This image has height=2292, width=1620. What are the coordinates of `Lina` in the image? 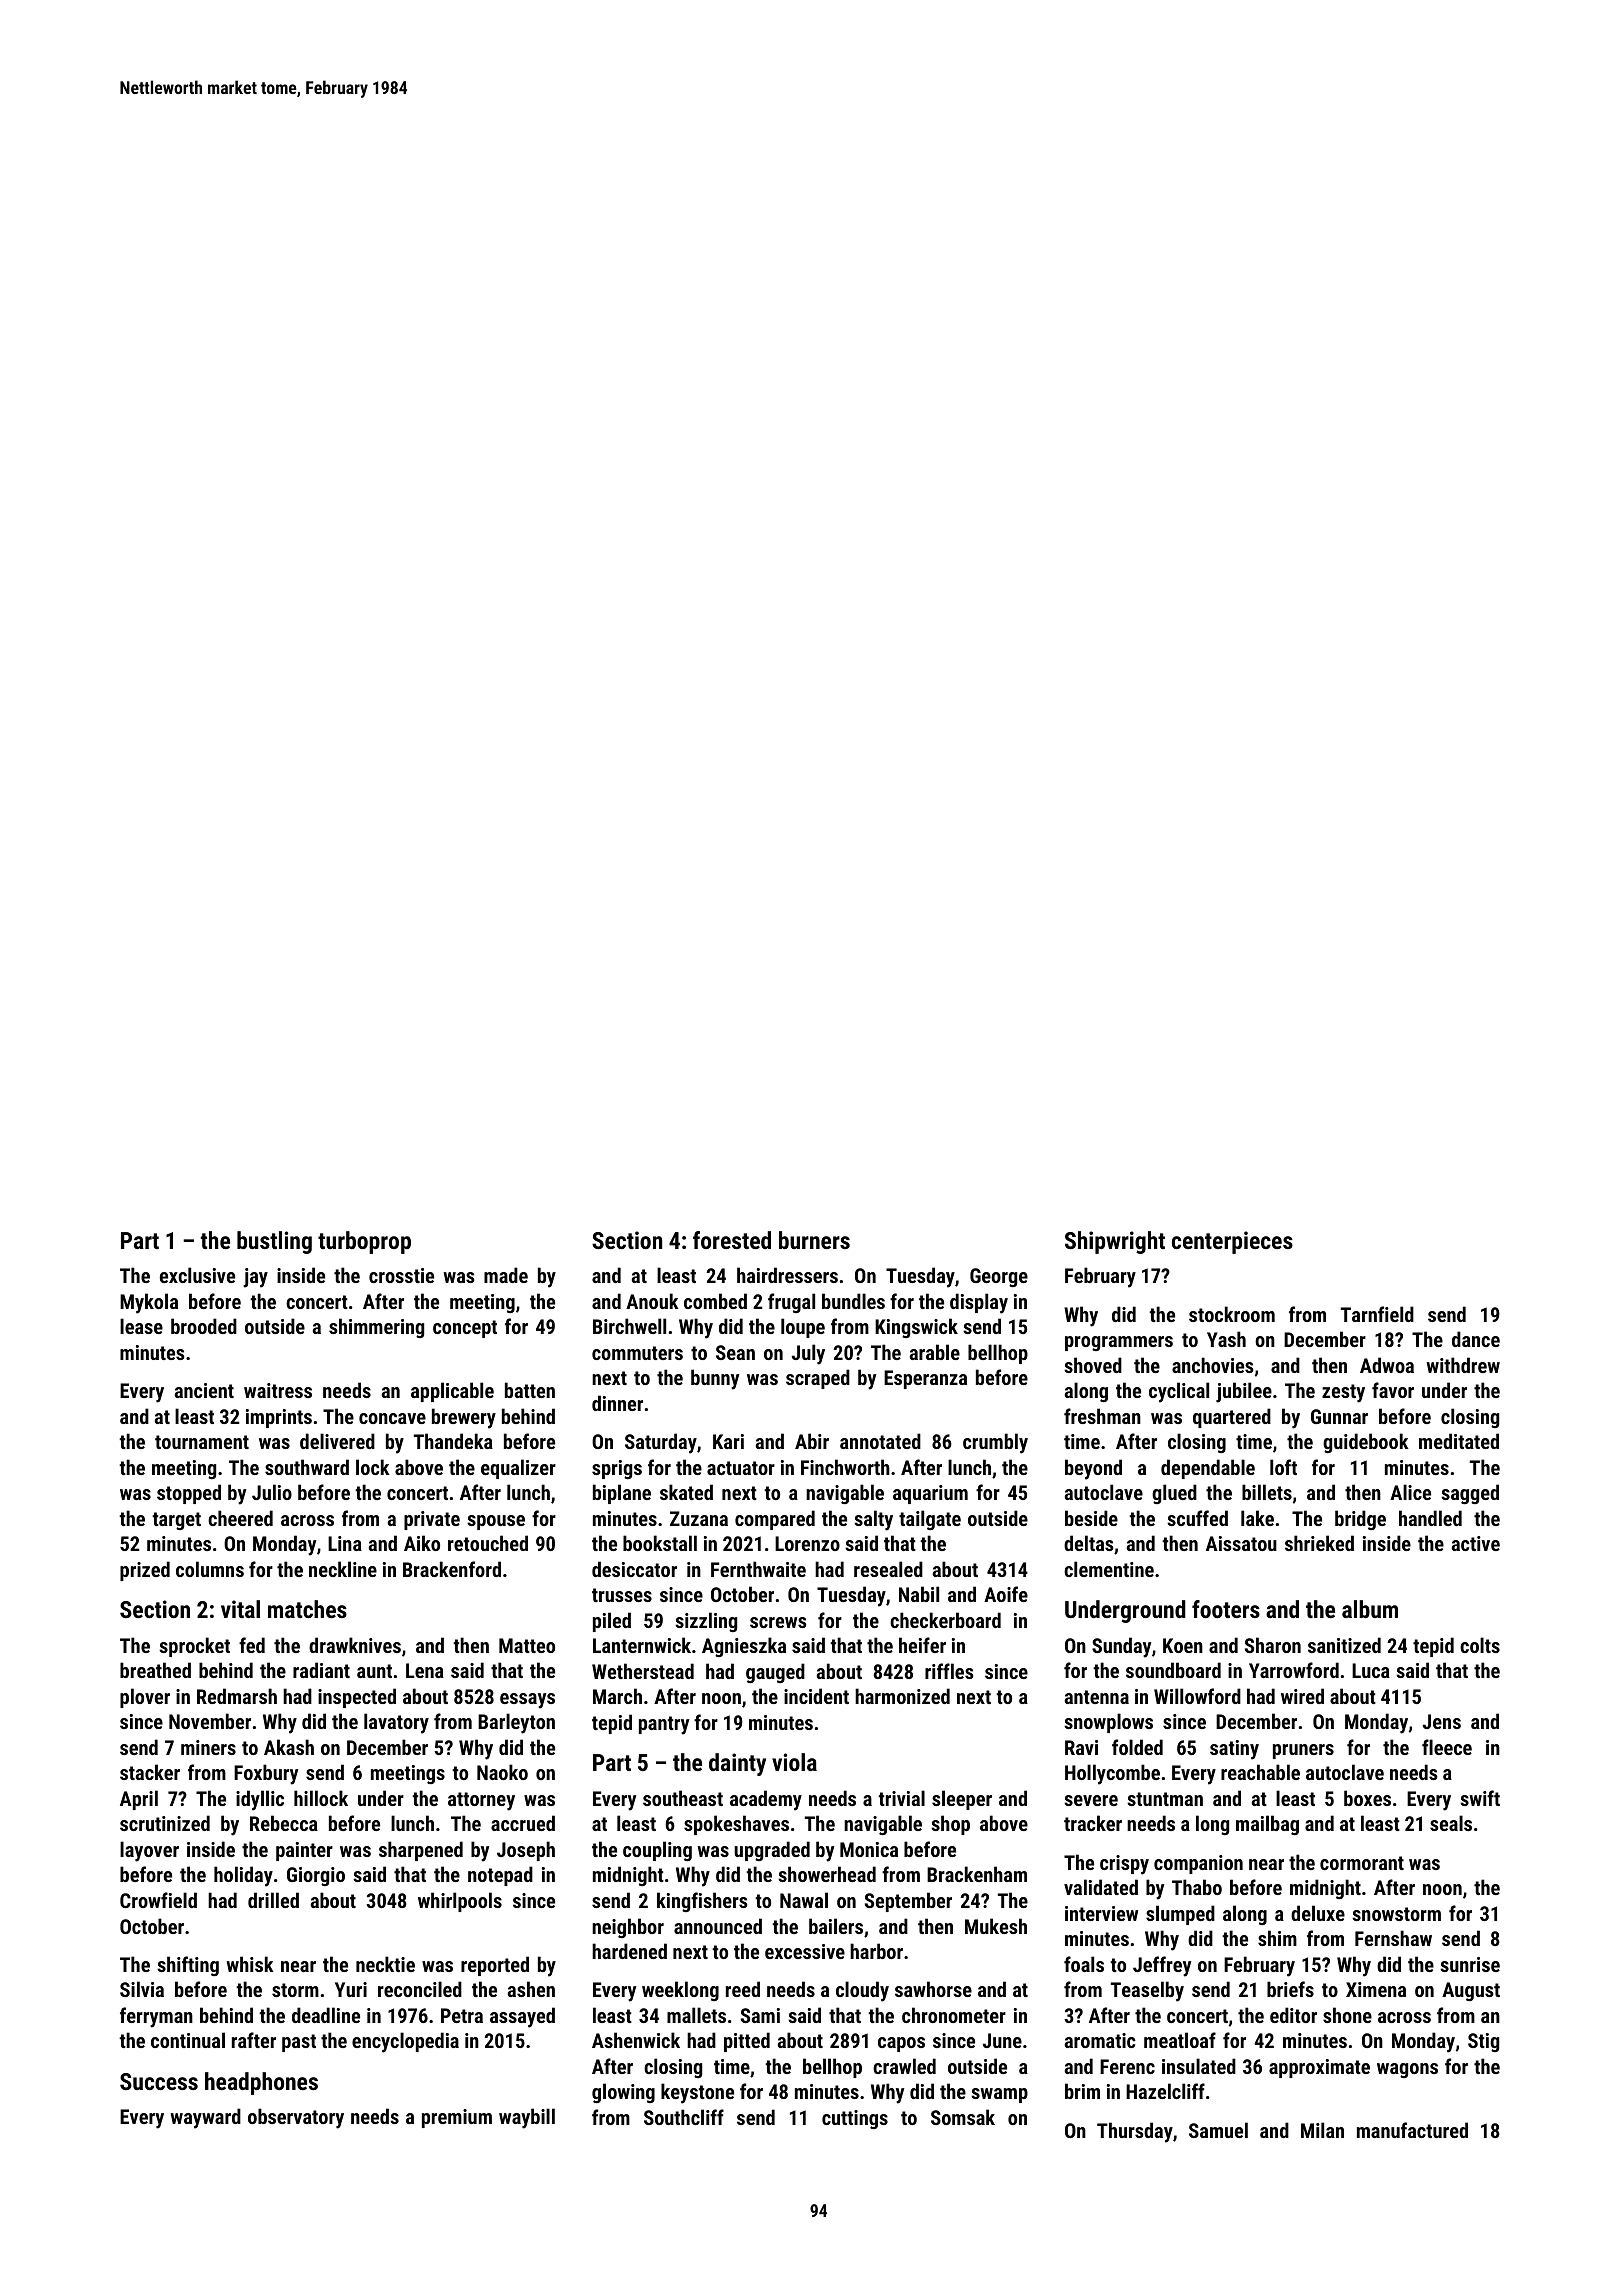 It's located at (345, 1543).
